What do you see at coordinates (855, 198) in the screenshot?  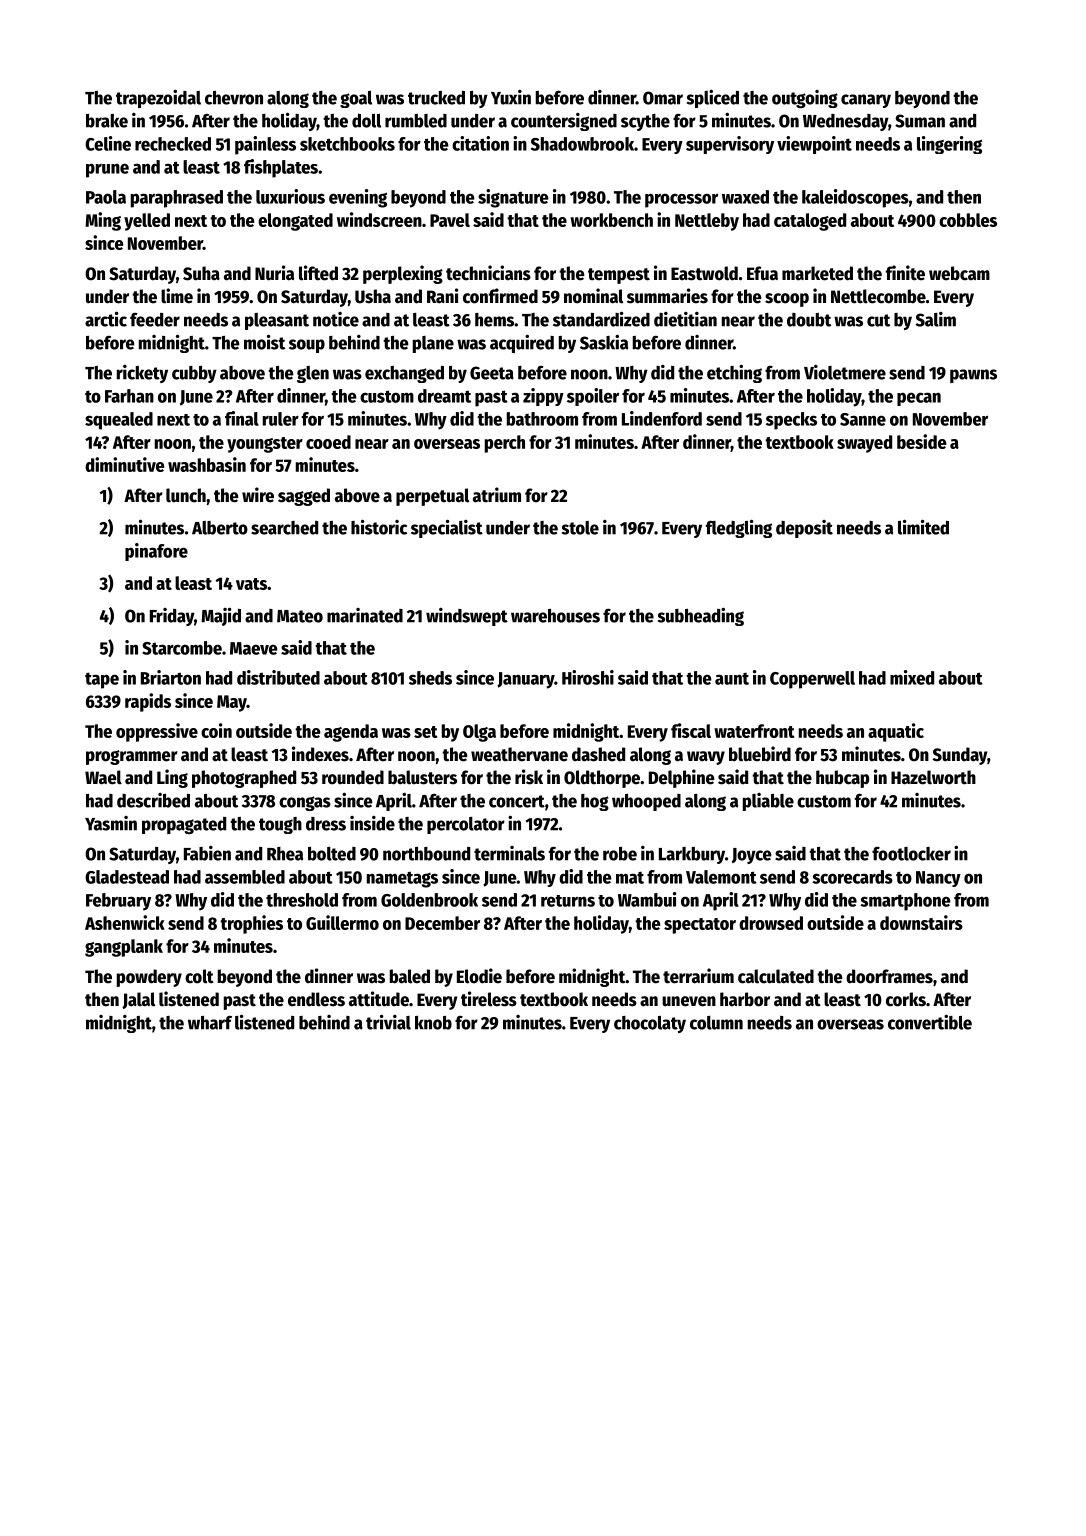 I see `kaleidoscopes` at bounding box center [855, 198].
